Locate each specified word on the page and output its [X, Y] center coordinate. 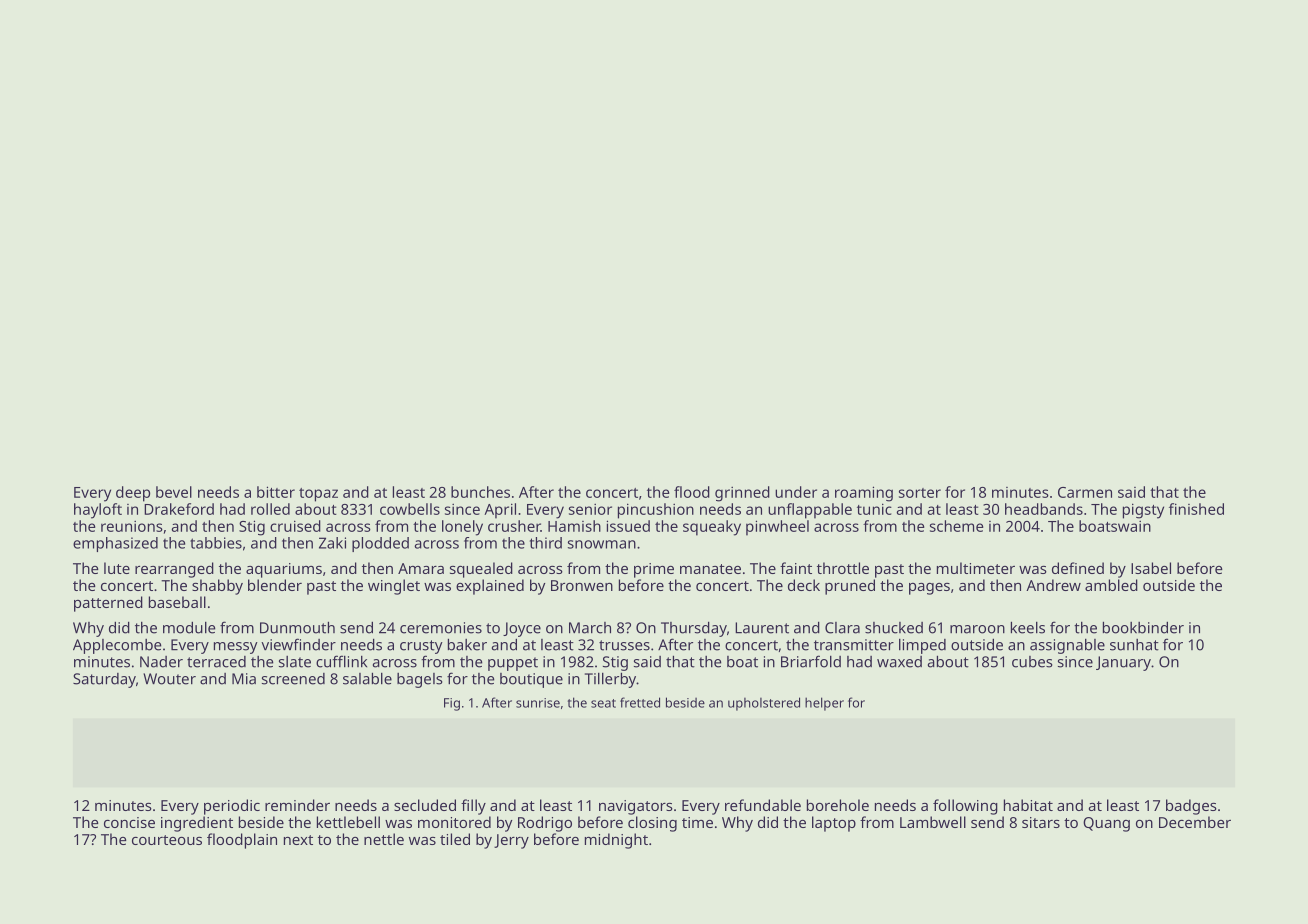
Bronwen [582, 585]
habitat [1028, 805]
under [796, 492]
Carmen [1085, 492]
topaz [318, 495]
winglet [394, 587]
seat [603, 703]
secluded [425, 805]
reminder [297, 805]
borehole [838, 805]
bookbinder [1143, 627]
